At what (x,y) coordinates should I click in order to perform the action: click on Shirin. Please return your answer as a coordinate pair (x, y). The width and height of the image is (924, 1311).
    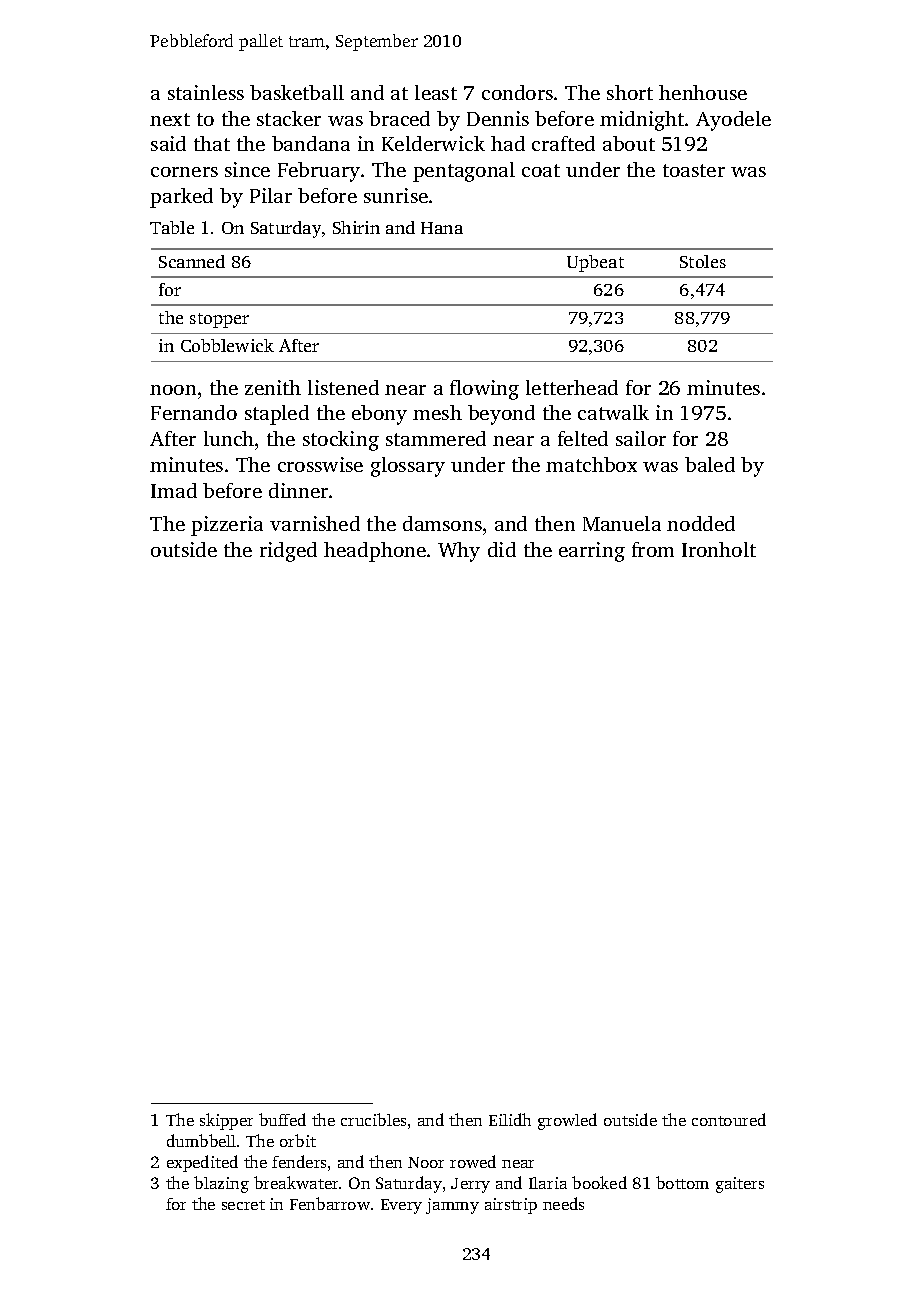
    Looking at the image, I should click on (356, 227).
